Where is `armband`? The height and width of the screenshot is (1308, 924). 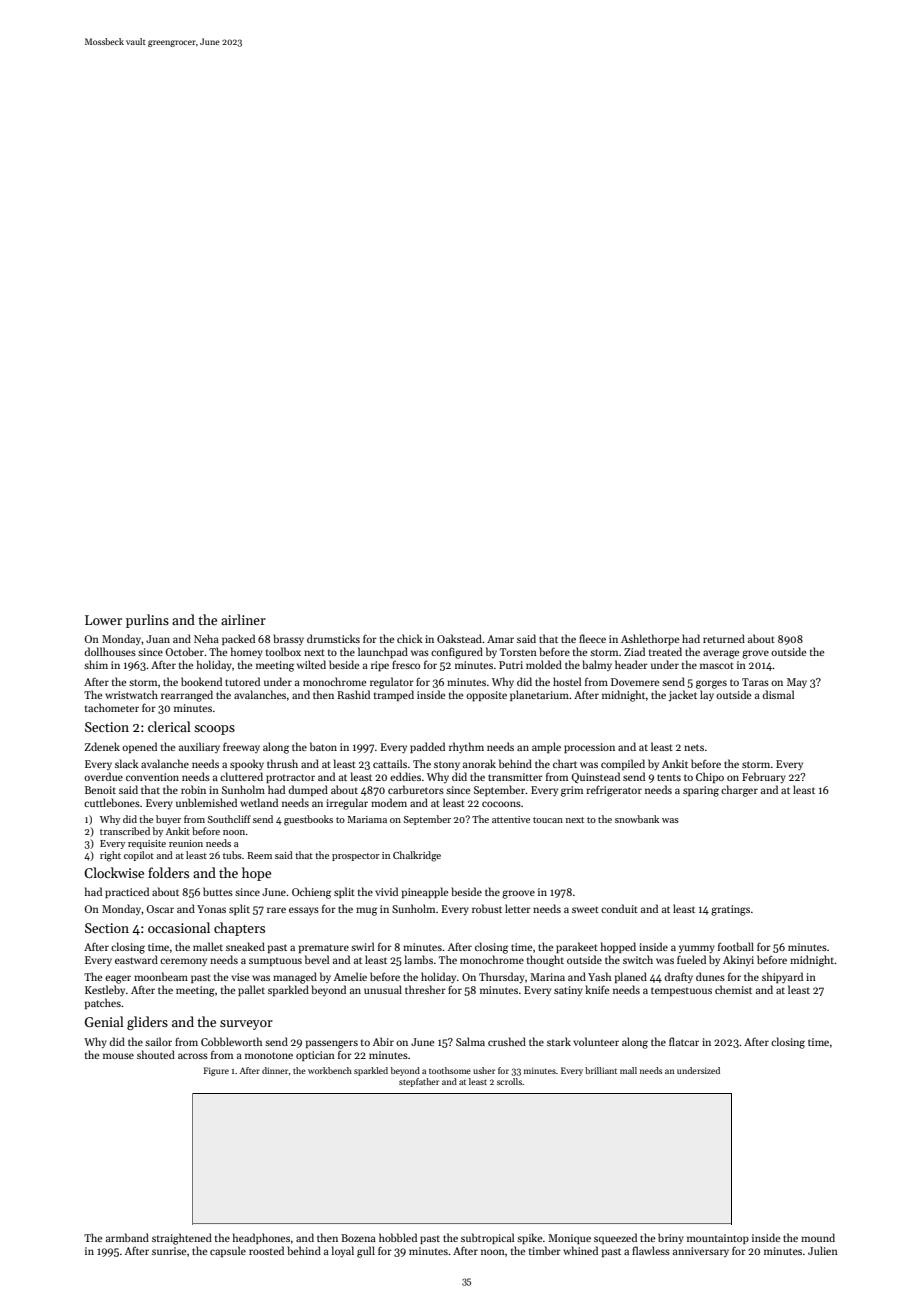
armband is located at coordinates (127, 1237).
